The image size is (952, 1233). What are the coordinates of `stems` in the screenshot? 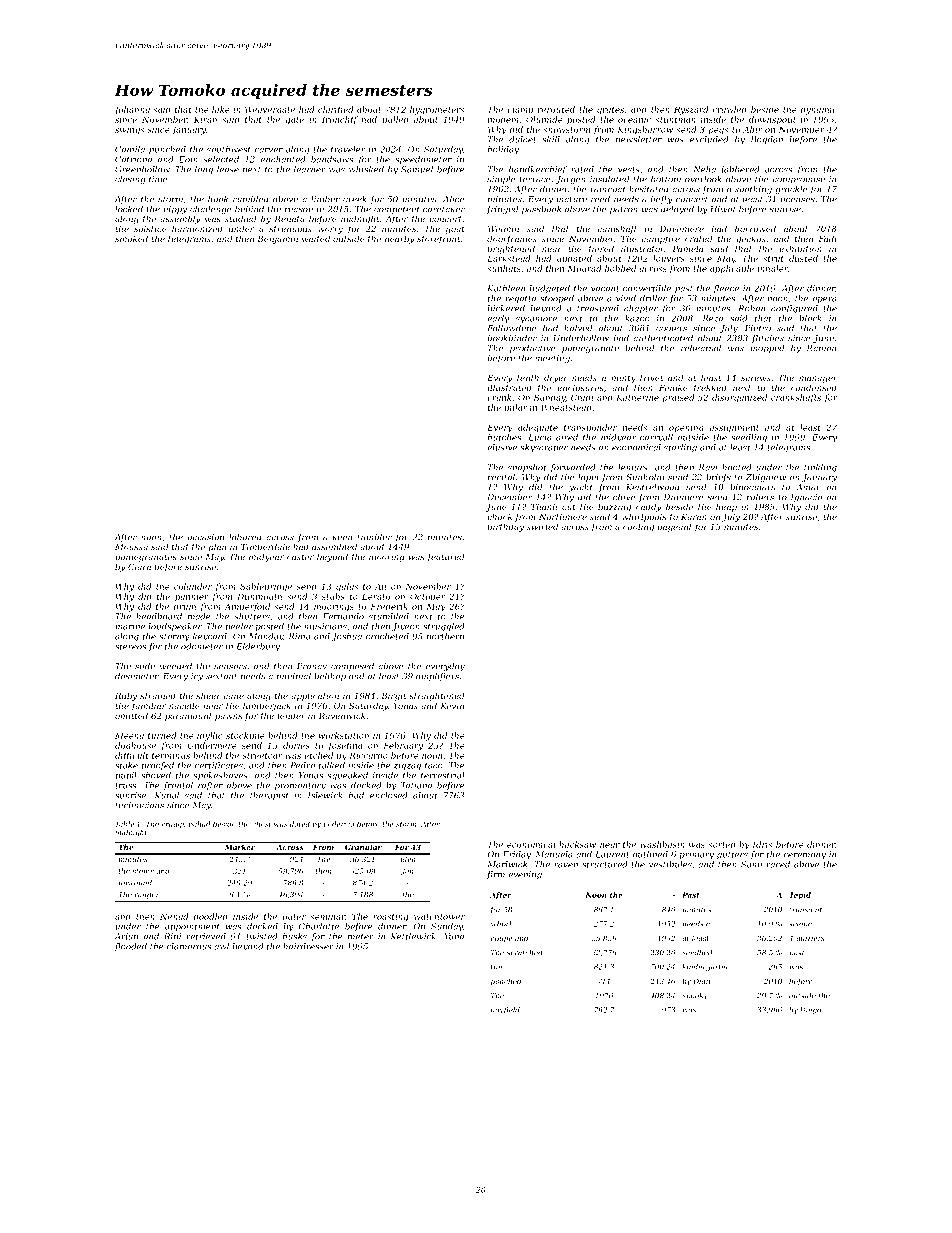 It's located at (143, 871).
